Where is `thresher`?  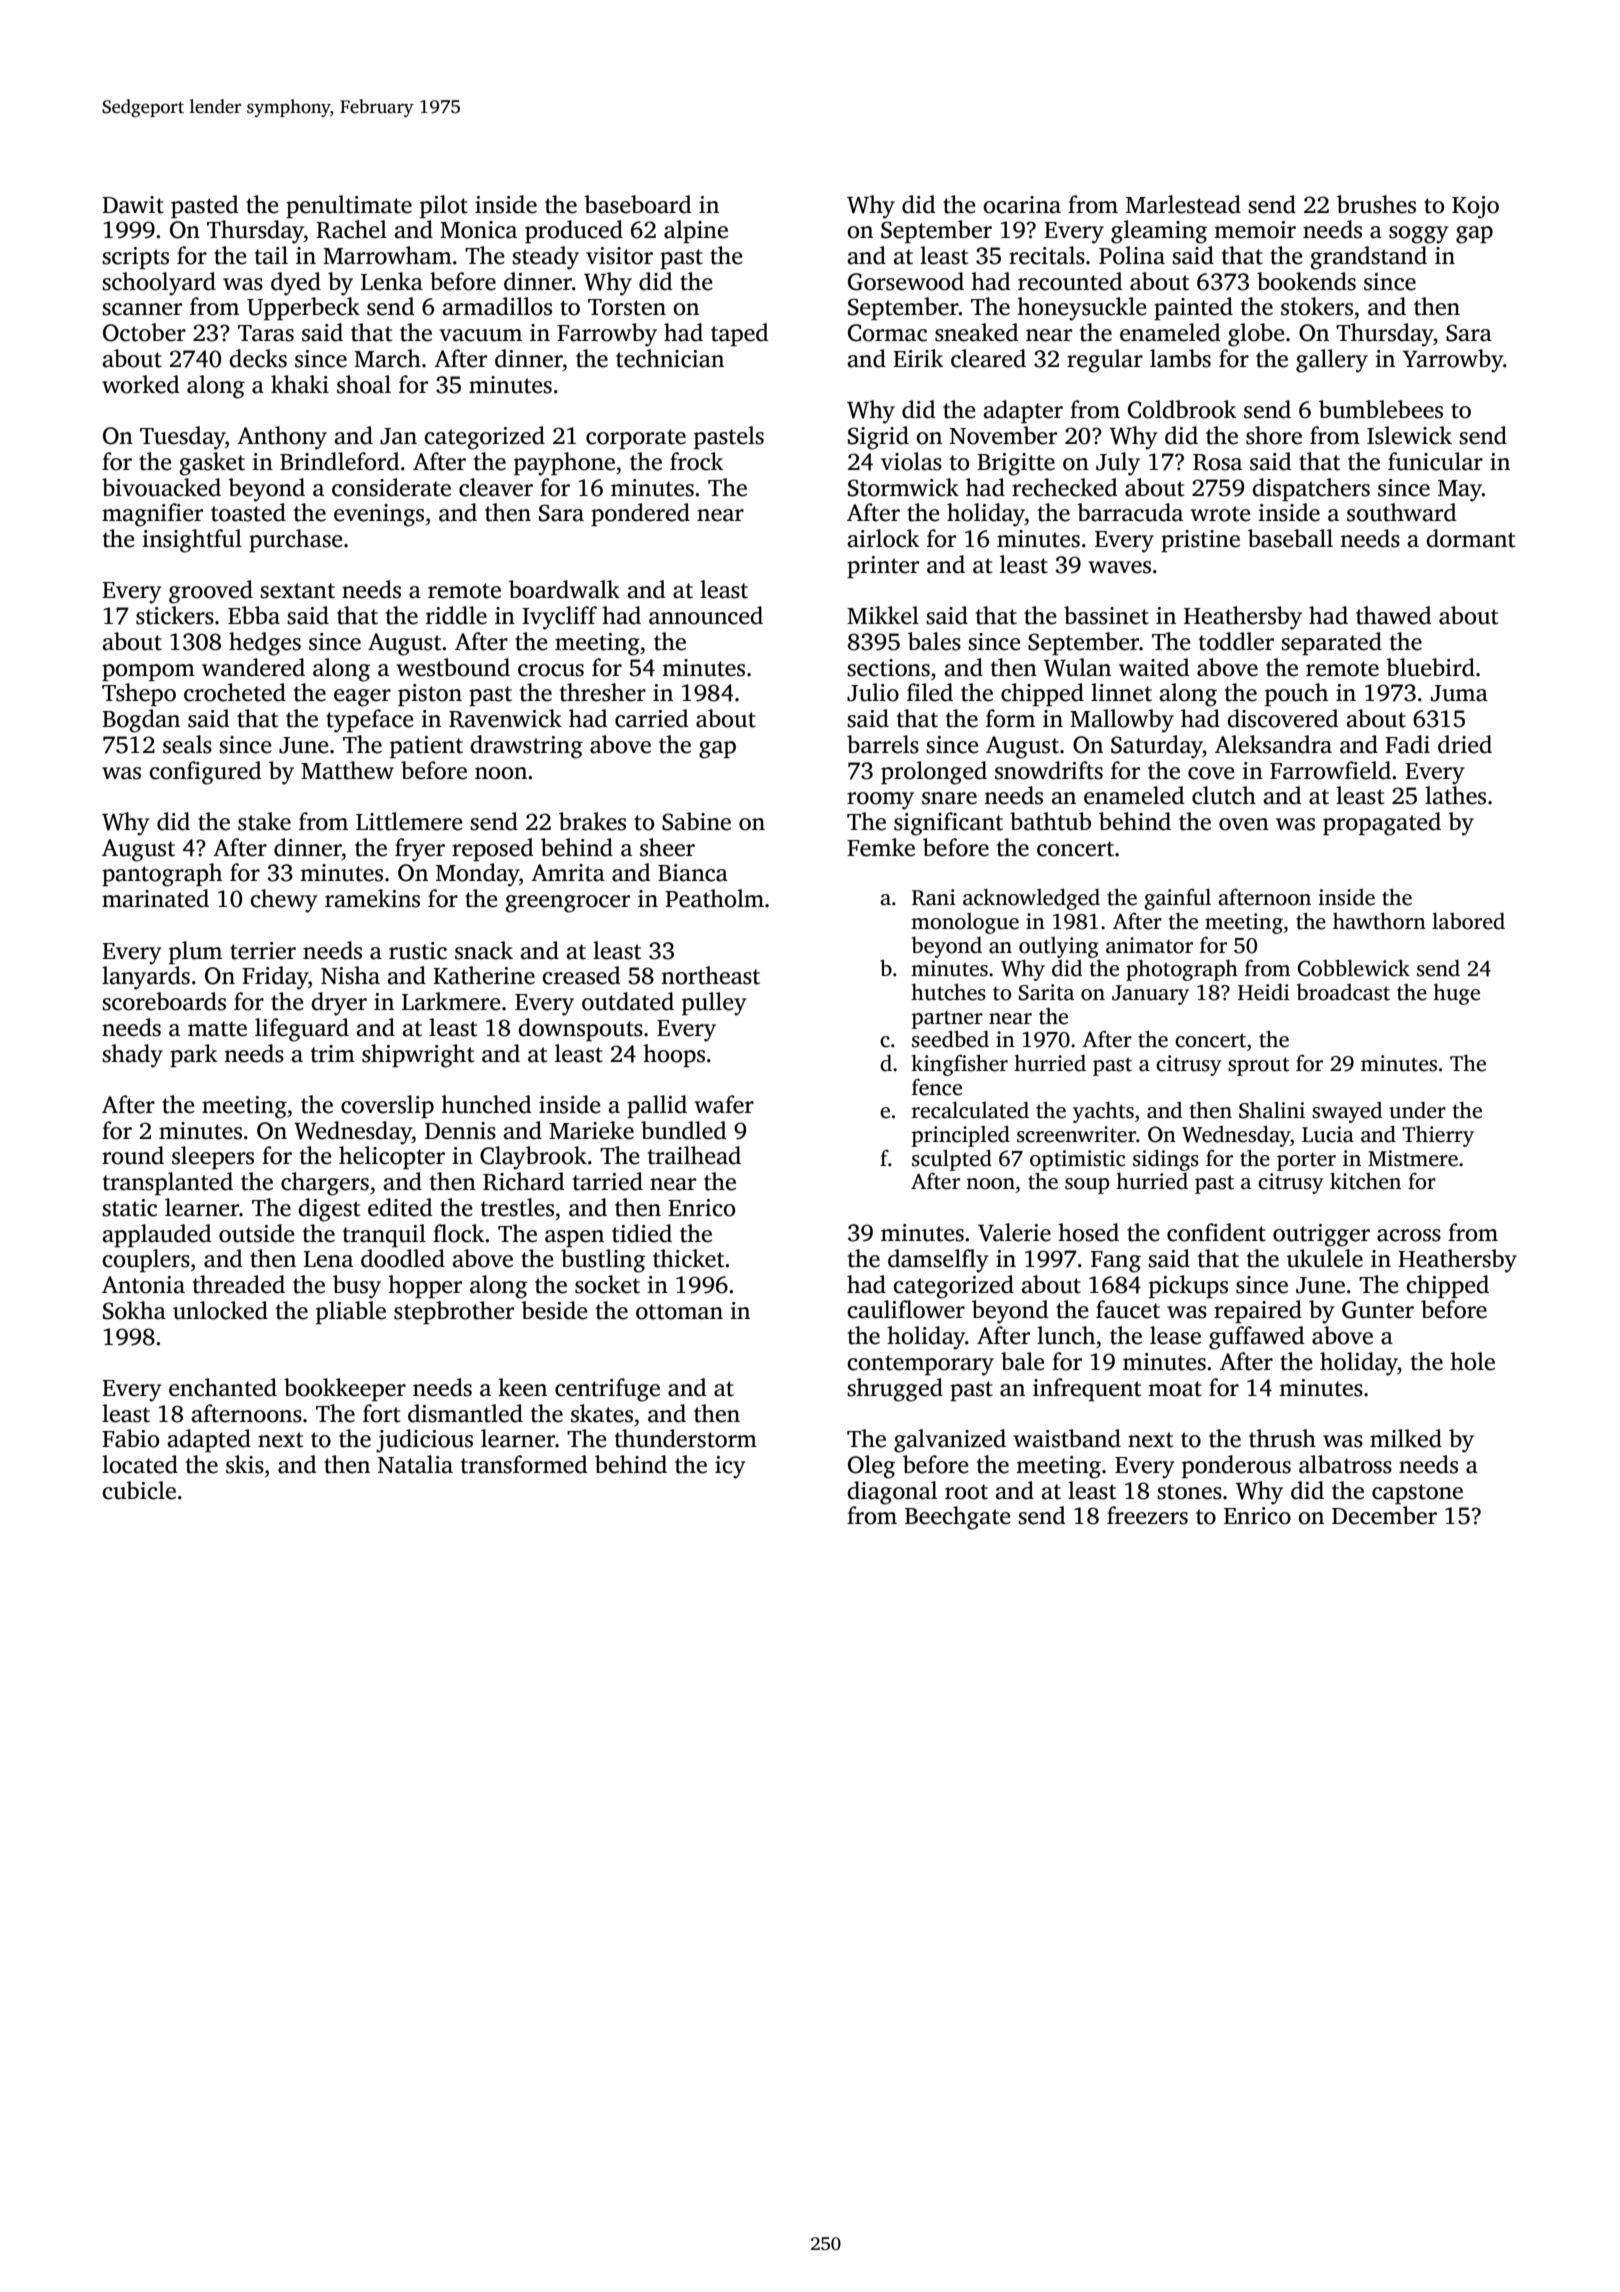 thresher is located at coordinates (603, 692).
